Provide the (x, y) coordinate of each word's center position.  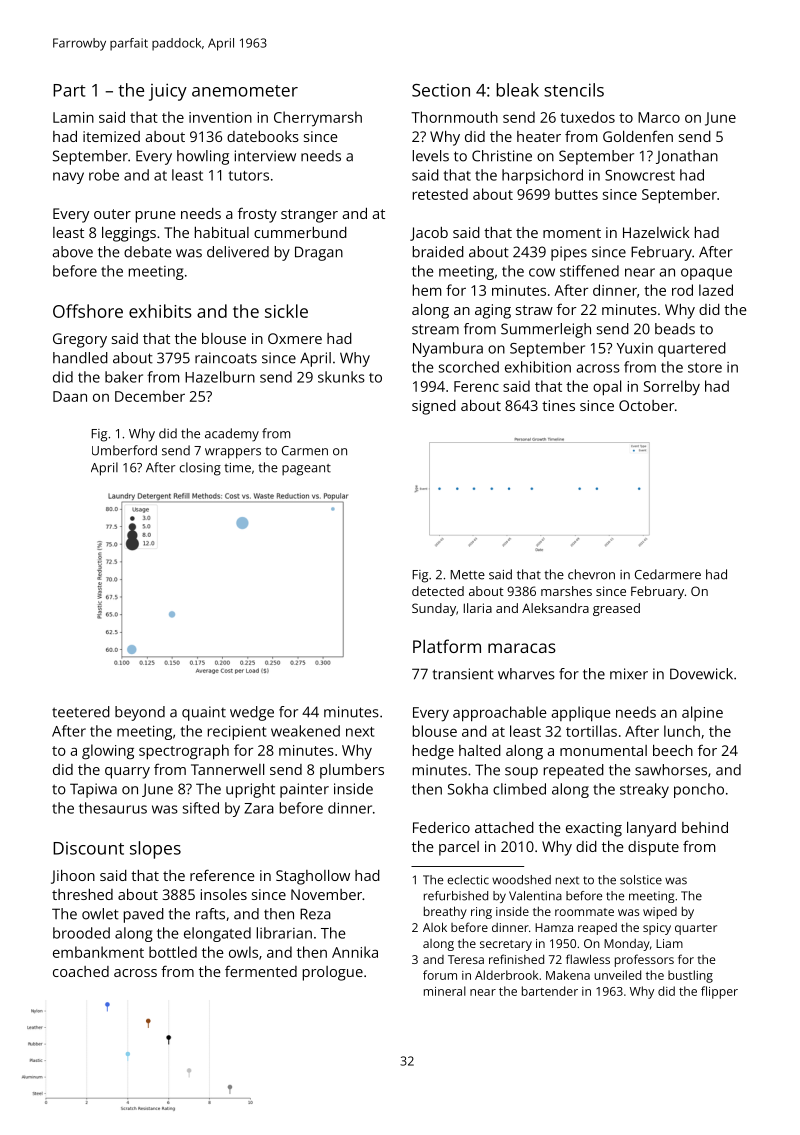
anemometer (245, 91)
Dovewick (701, 674)
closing (200, 469)
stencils (574, 90)
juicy (168, 92)
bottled (173, 952)
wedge (252, 713)
